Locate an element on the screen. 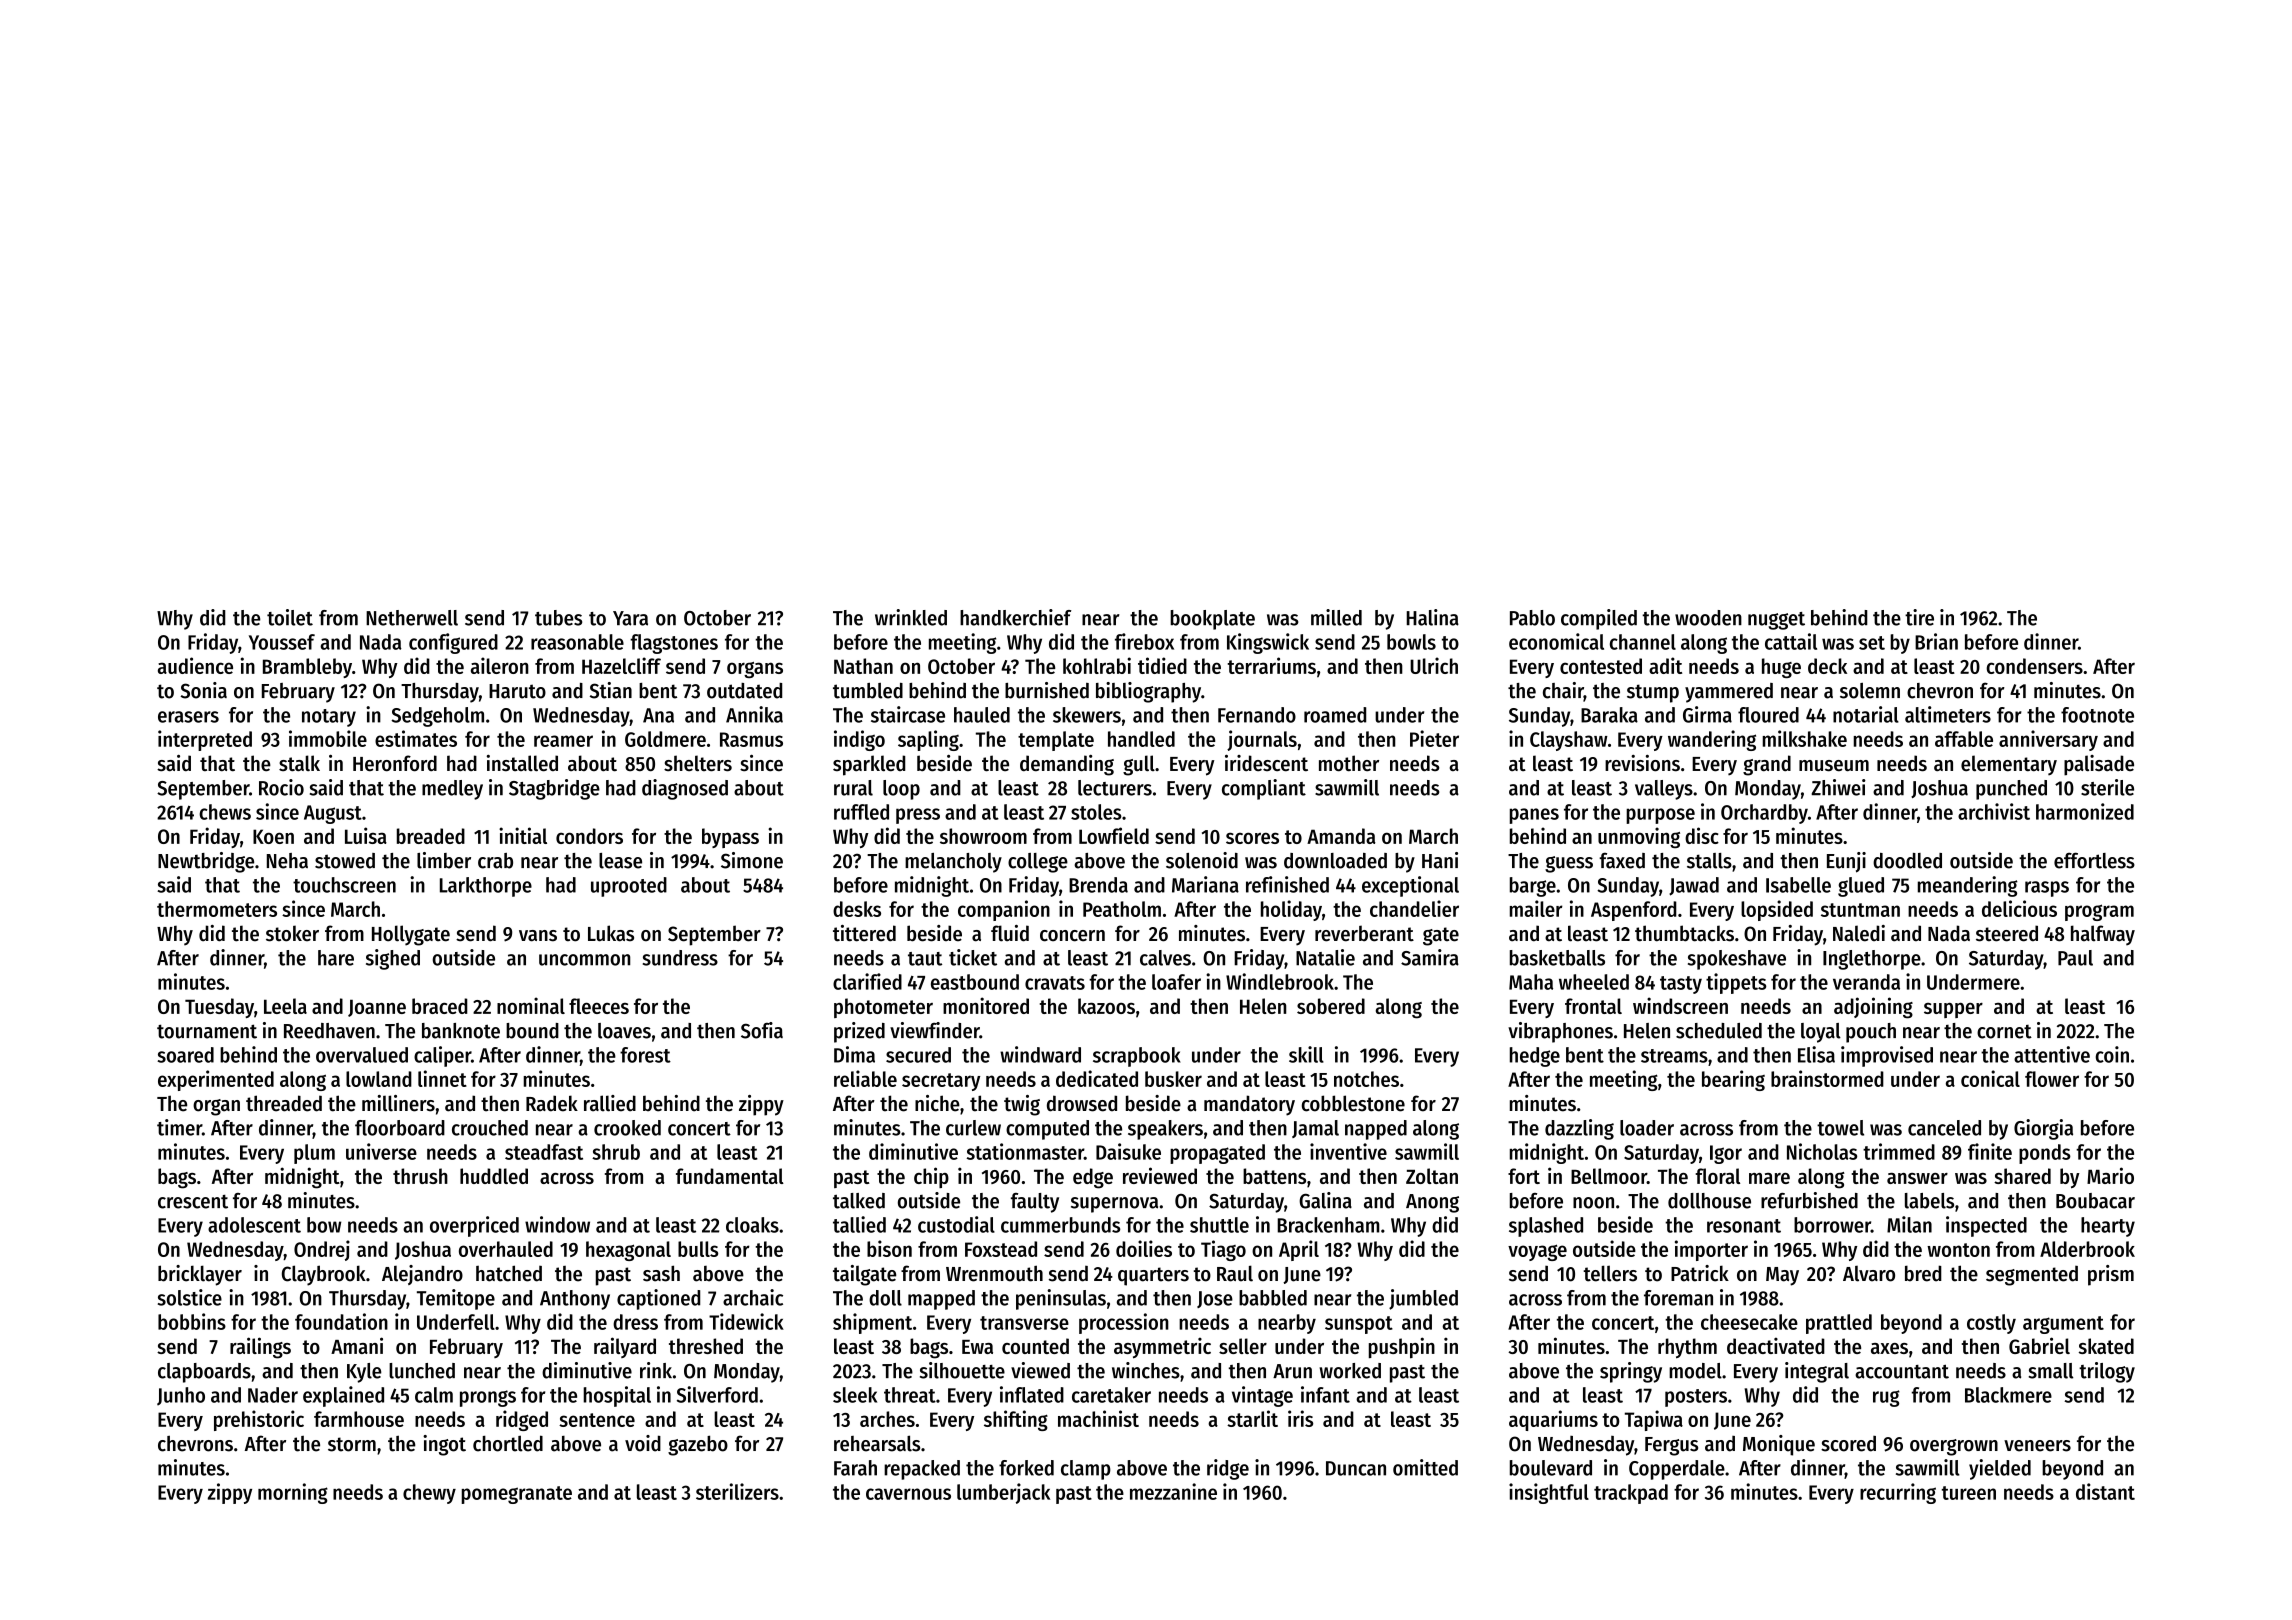 The width and height of the screenshot is (2292, 1620). tire is located at coordinates (1919, 617).
